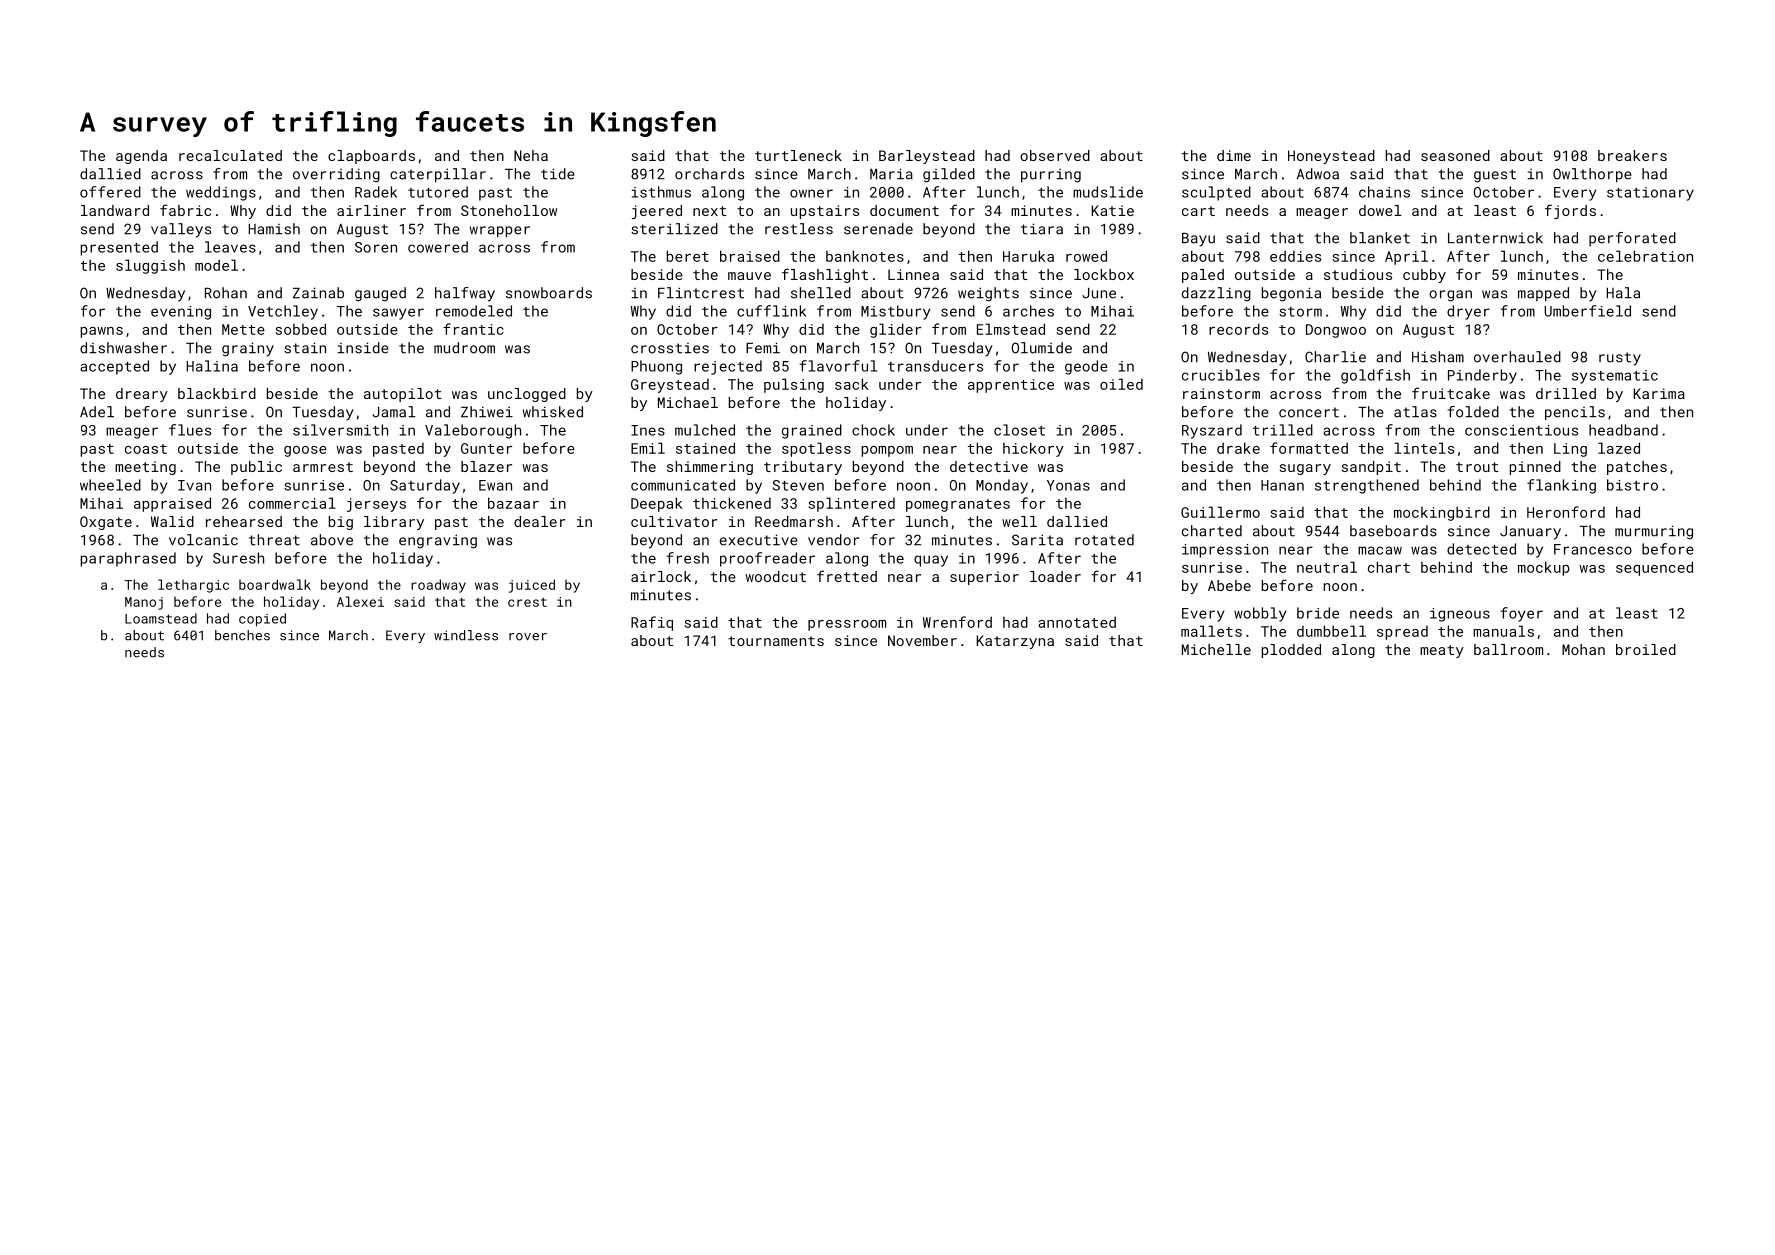  Describe the element at coordinates (1637, 468) in the page. I see `patches` at that location.
